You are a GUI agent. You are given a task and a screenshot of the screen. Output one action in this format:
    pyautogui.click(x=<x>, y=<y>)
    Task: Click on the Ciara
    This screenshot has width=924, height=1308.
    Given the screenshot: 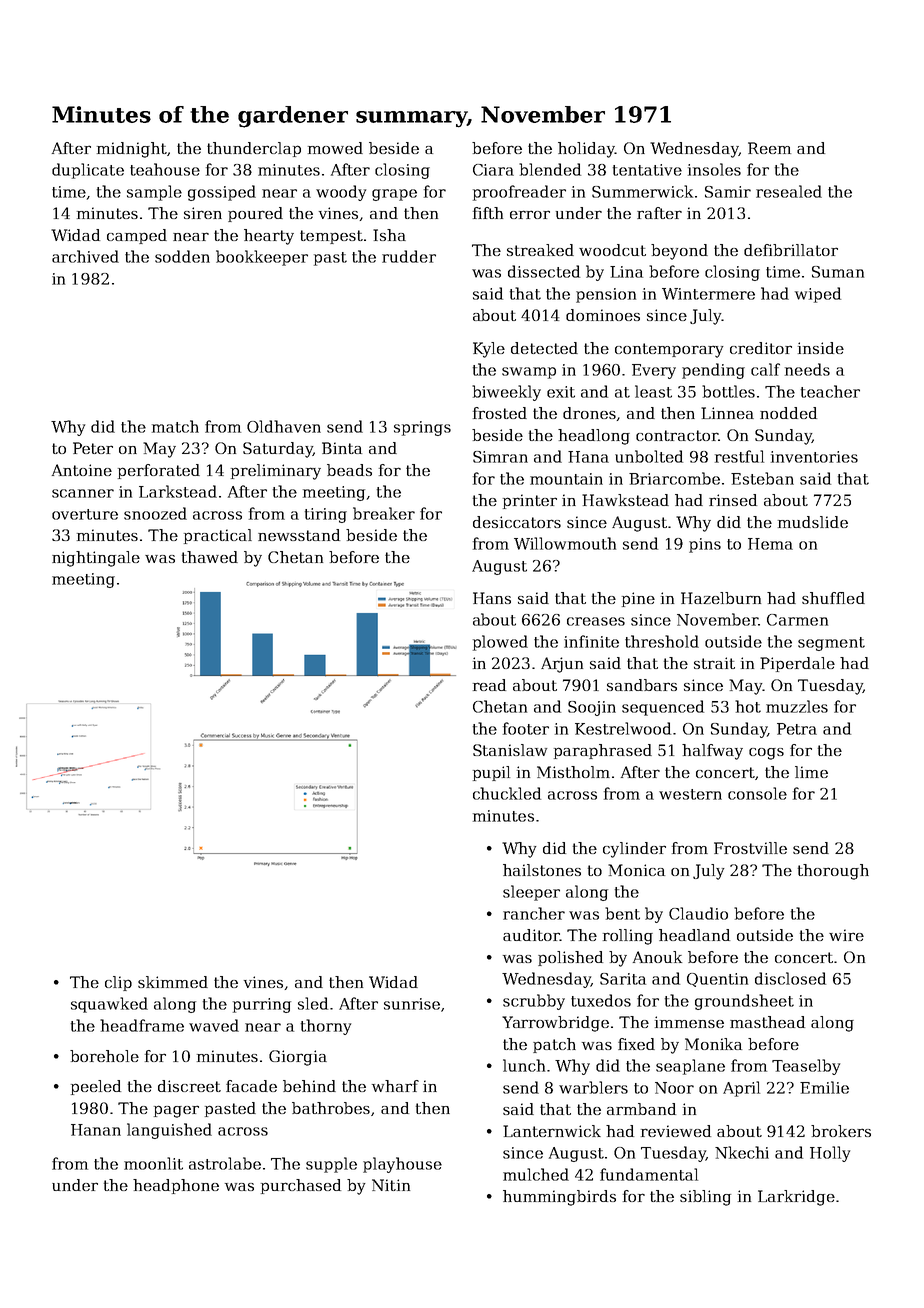 What is the action you would take?
    pyautogui.click(x=493, y=170)
